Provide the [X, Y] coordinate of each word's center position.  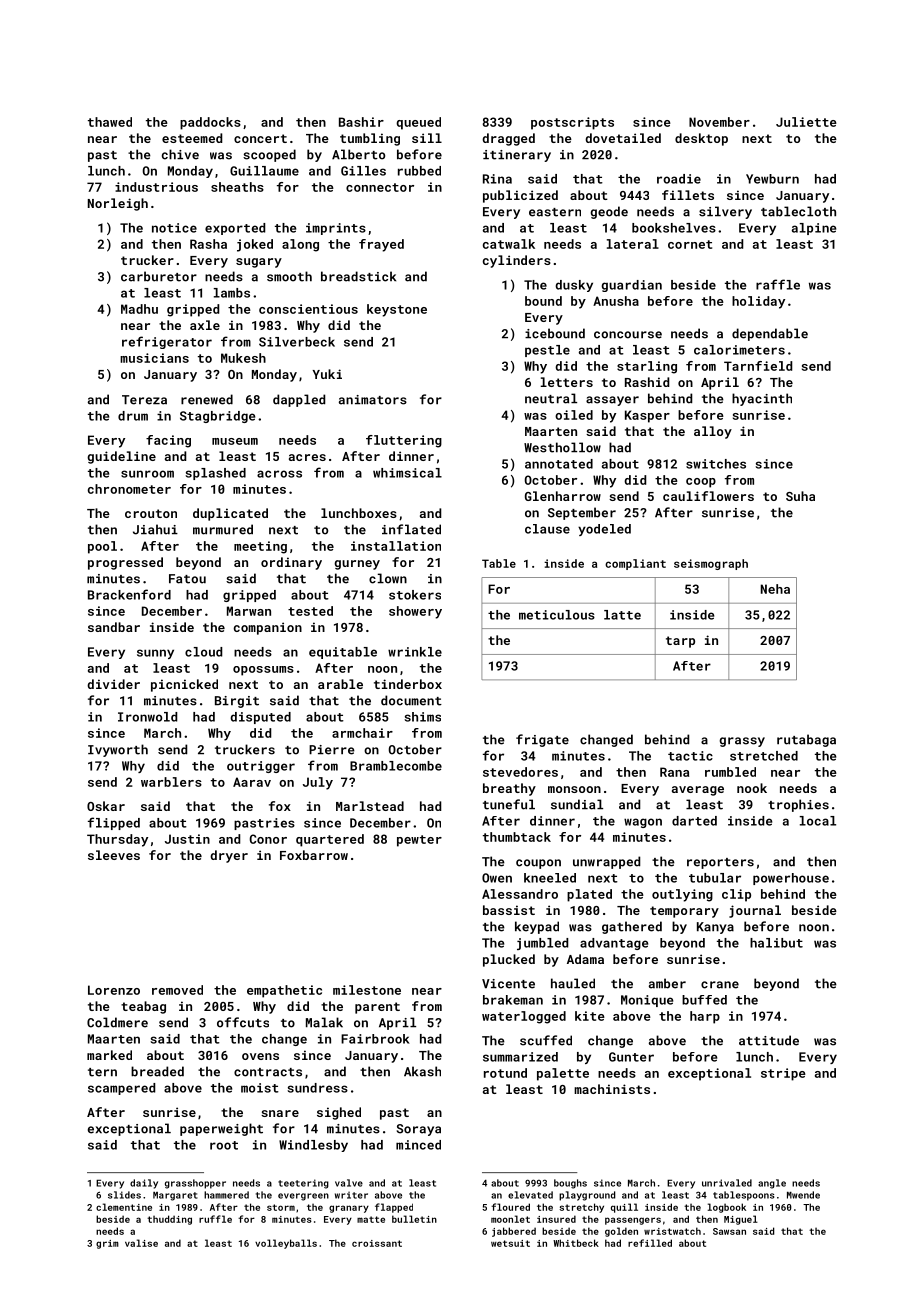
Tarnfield [758, 366]
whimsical [407, 473]
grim [107, 1244]
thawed [110, 122]
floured [510, 1207]
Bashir [361, 122]
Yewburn [772, 179]
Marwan [249, 611]
